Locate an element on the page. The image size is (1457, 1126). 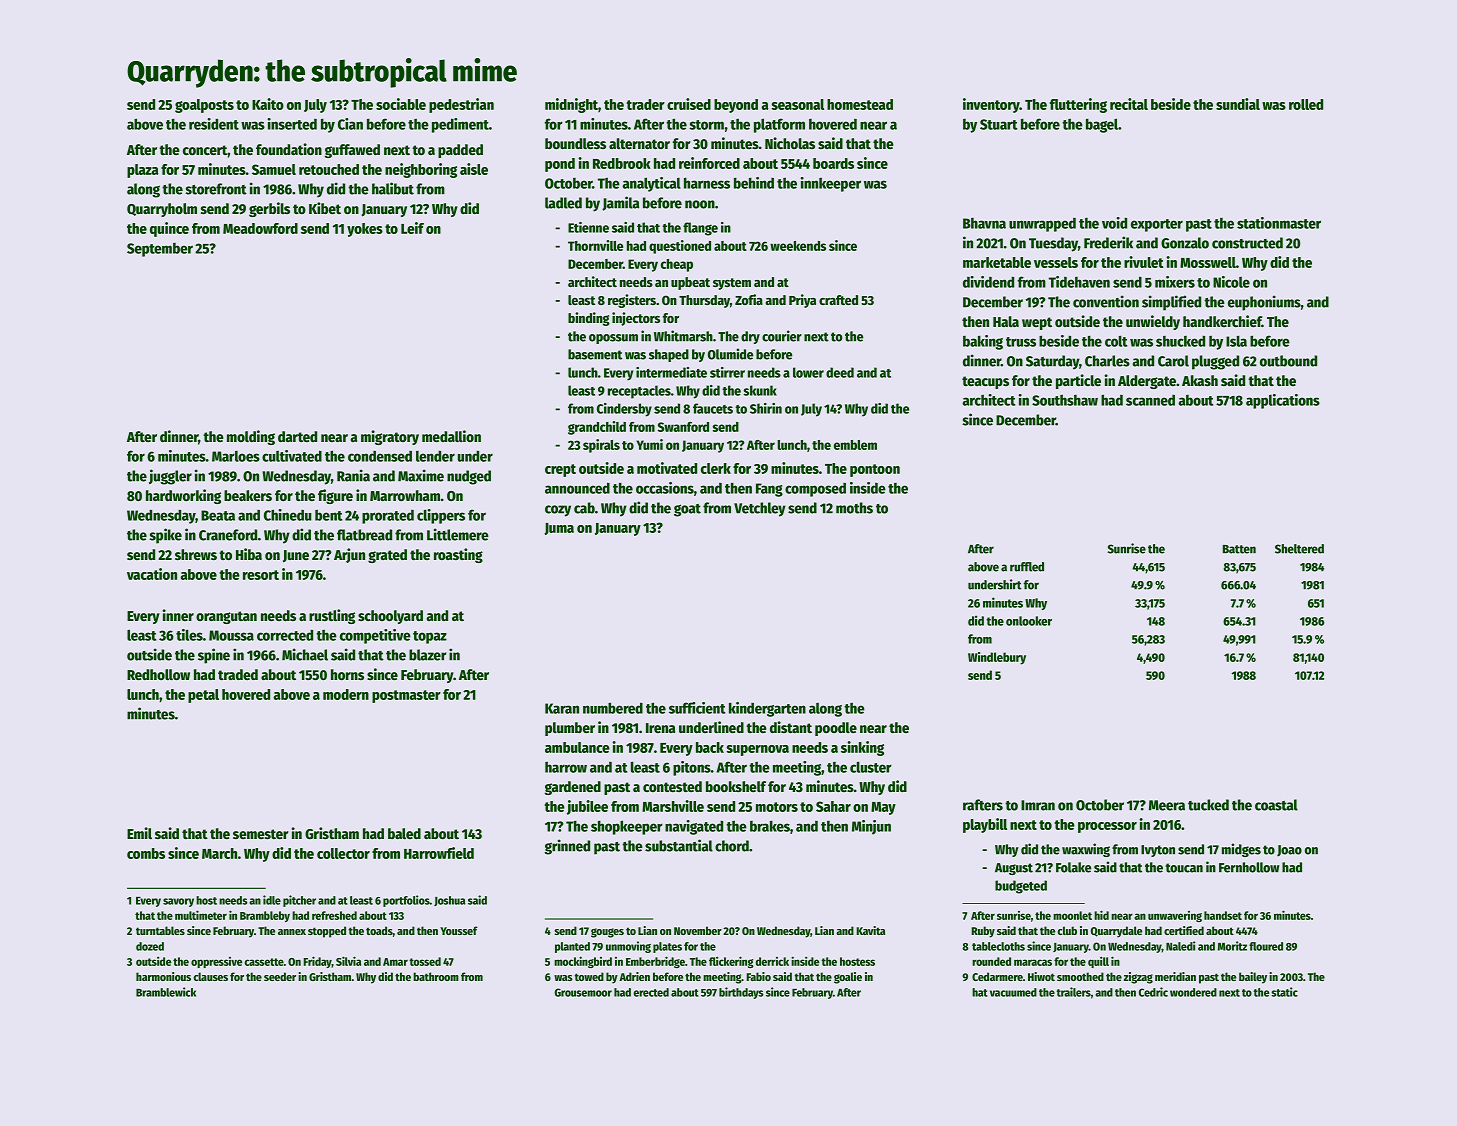
bathroom is located at coordinates (436, 976).
